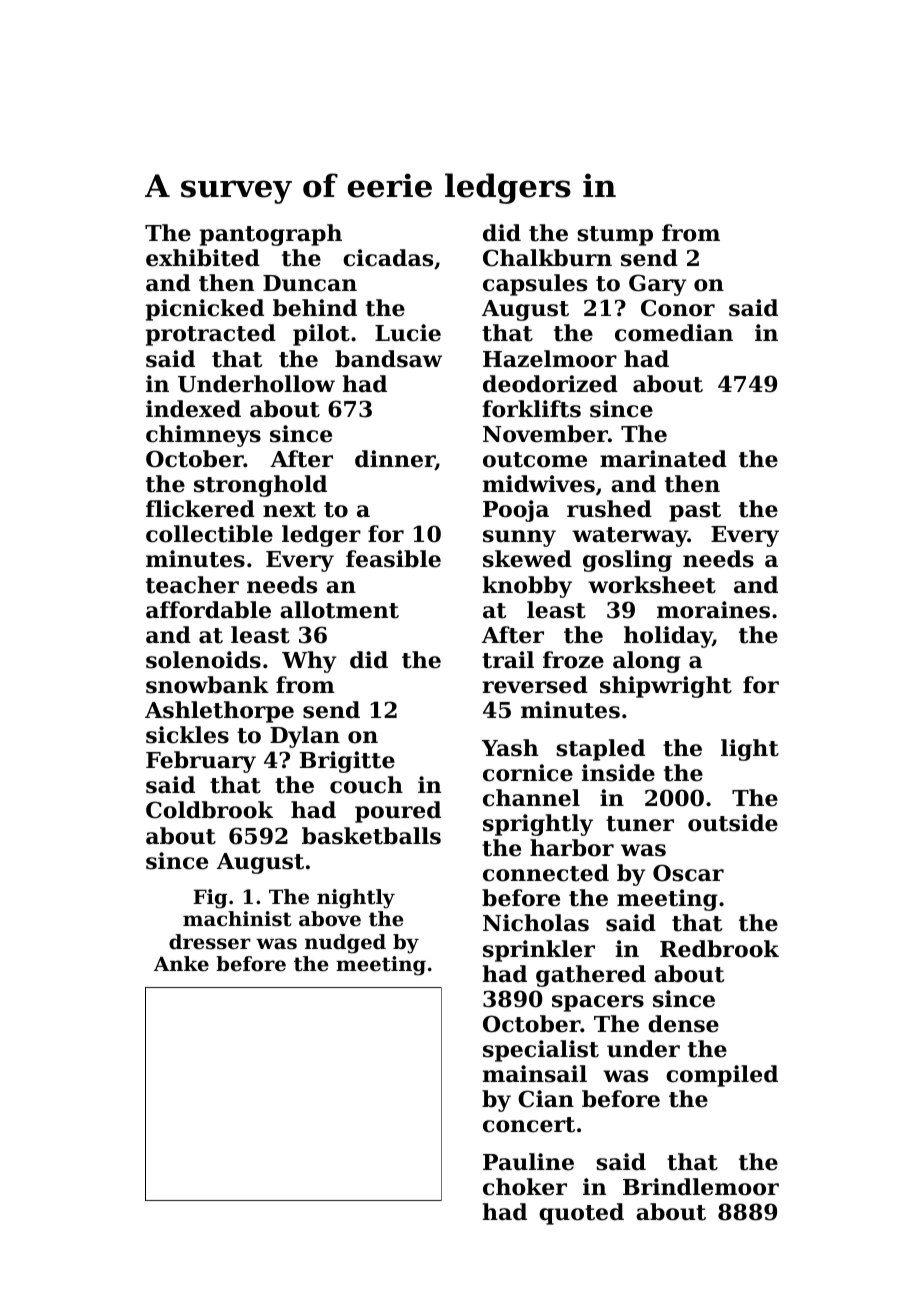 Image resolution: width=924 pixels, height=1311 pixels. Describe the element at coordinates (289, 510) in the screenshot. I see `next` at that location.
